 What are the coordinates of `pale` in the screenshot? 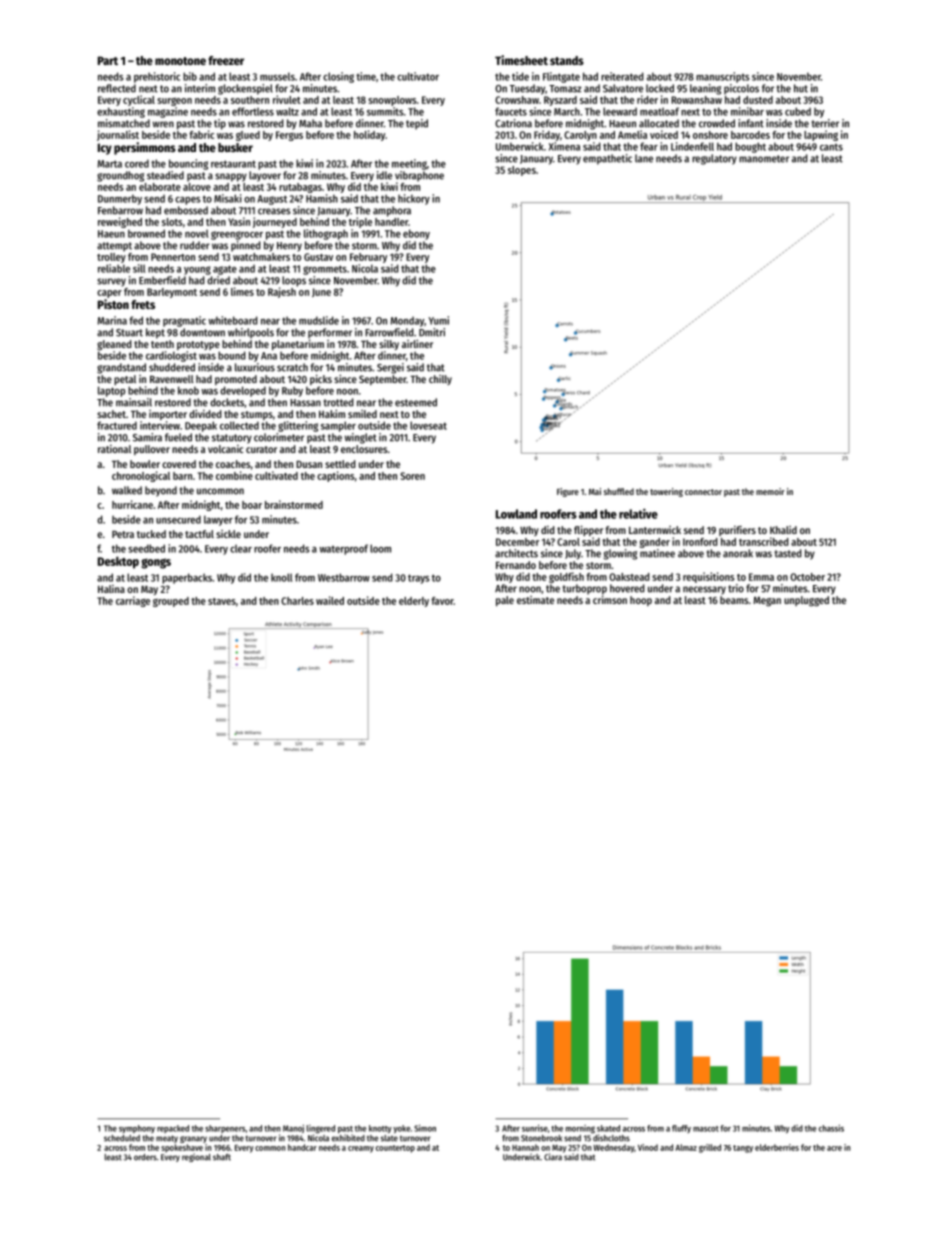 It's located at (505, 601).
